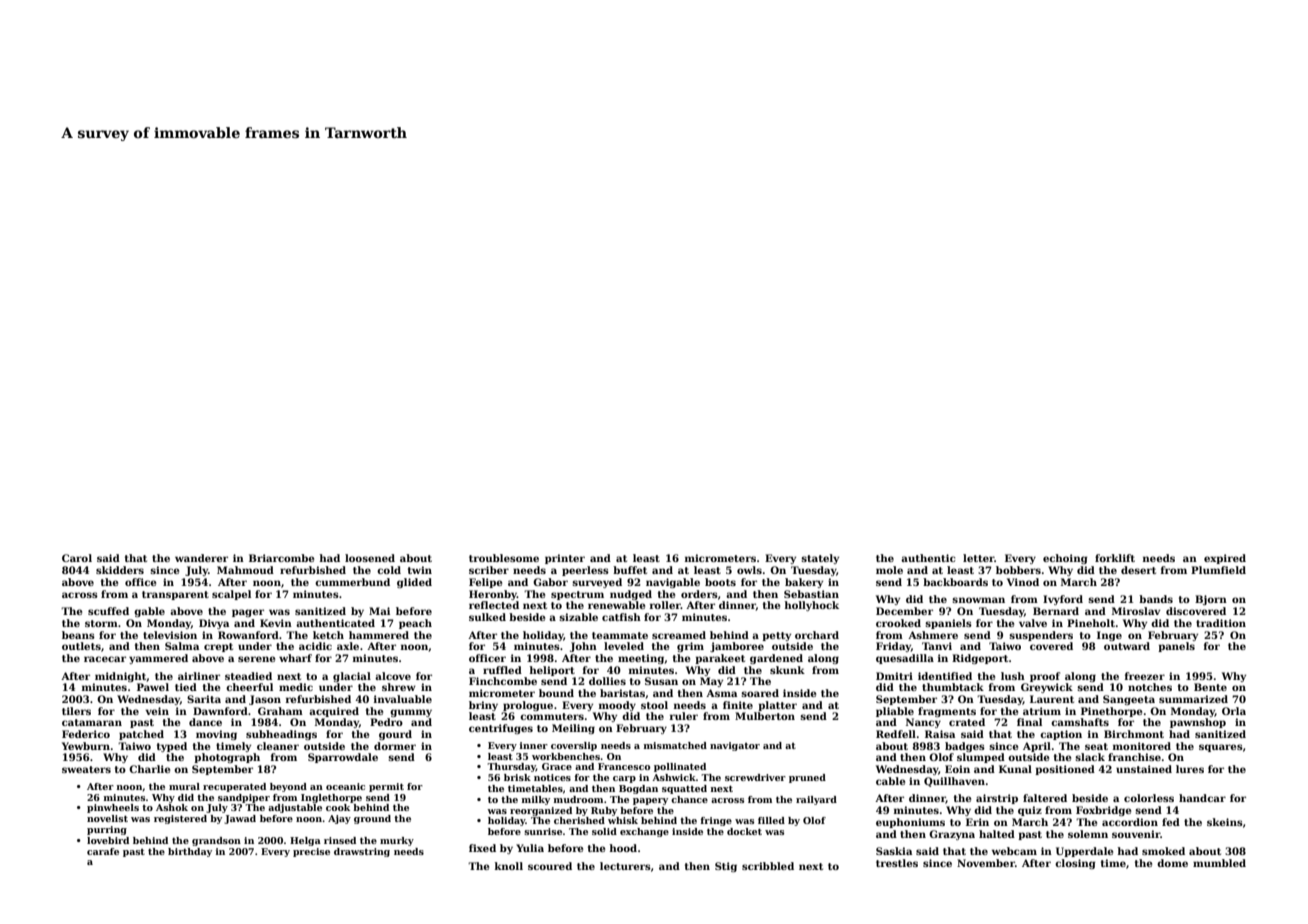  What do you see at coordinates (1219, 863) in the screenshot?
I see `mumbled` at bounding box center [1219, 863].
